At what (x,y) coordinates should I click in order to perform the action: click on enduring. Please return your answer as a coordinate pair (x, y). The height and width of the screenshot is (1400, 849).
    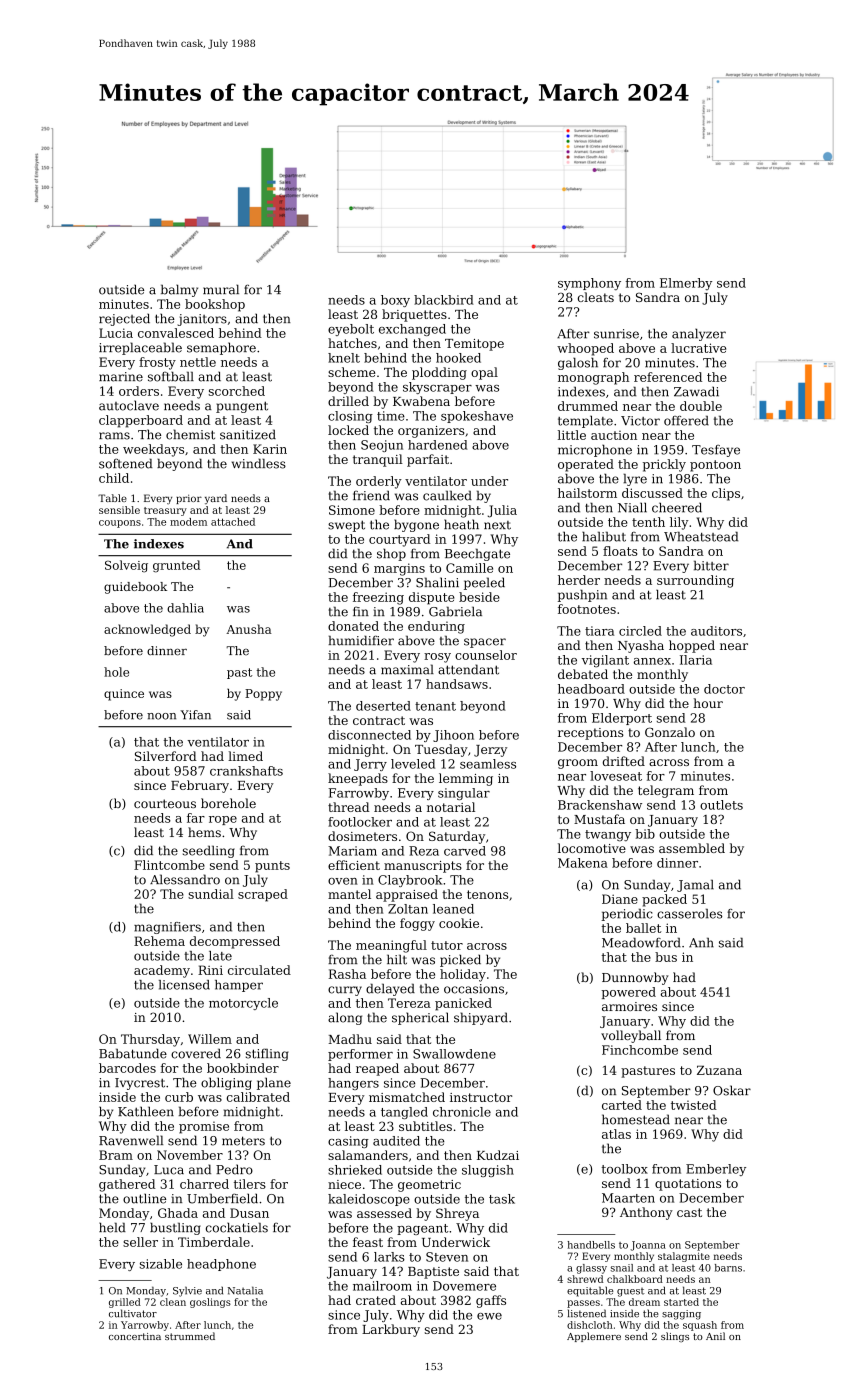
    Looking at the image, I should click on (436, 627).
